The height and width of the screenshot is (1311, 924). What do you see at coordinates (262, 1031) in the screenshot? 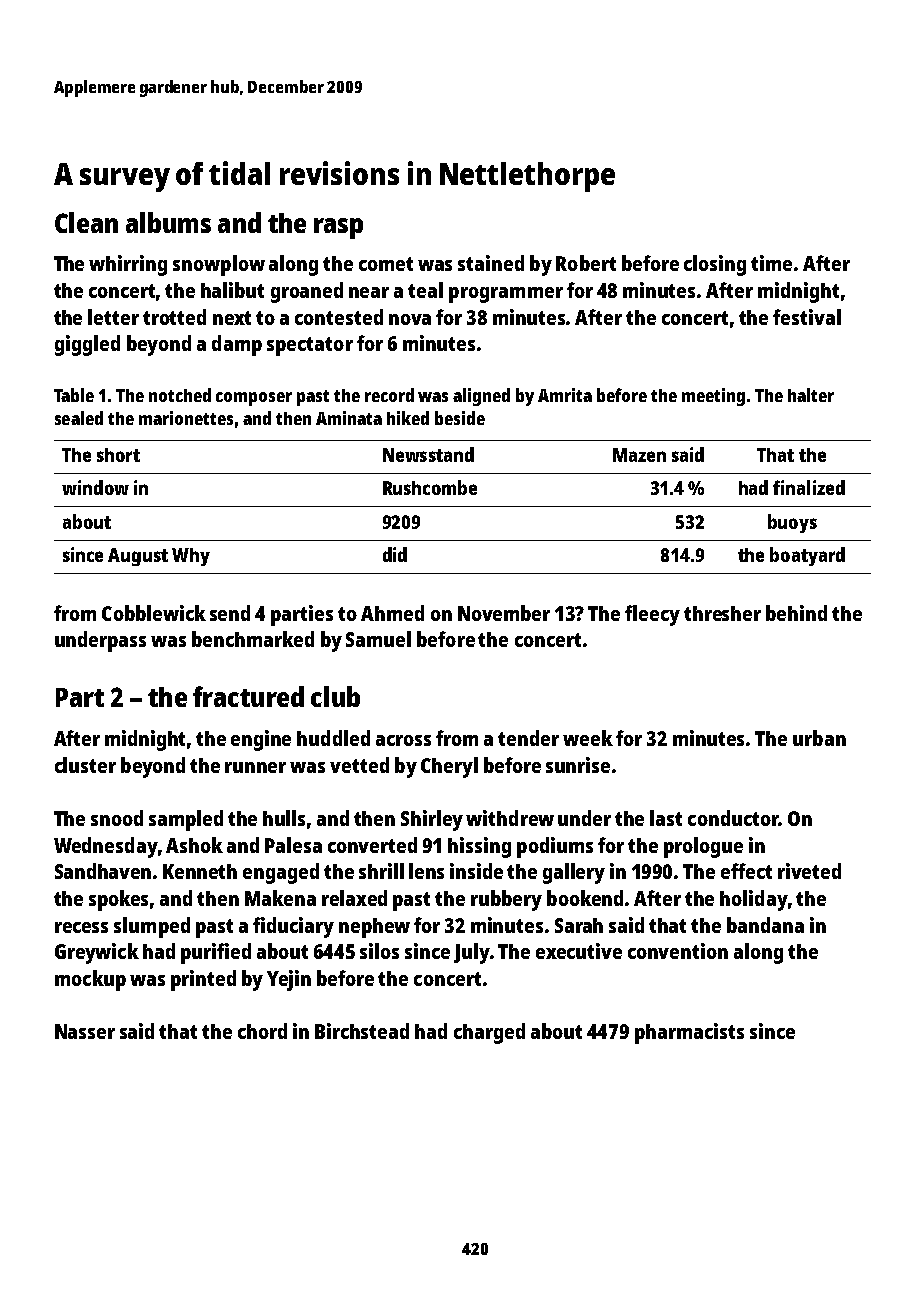
I see `chord` at bounding box center [262, 1031].
